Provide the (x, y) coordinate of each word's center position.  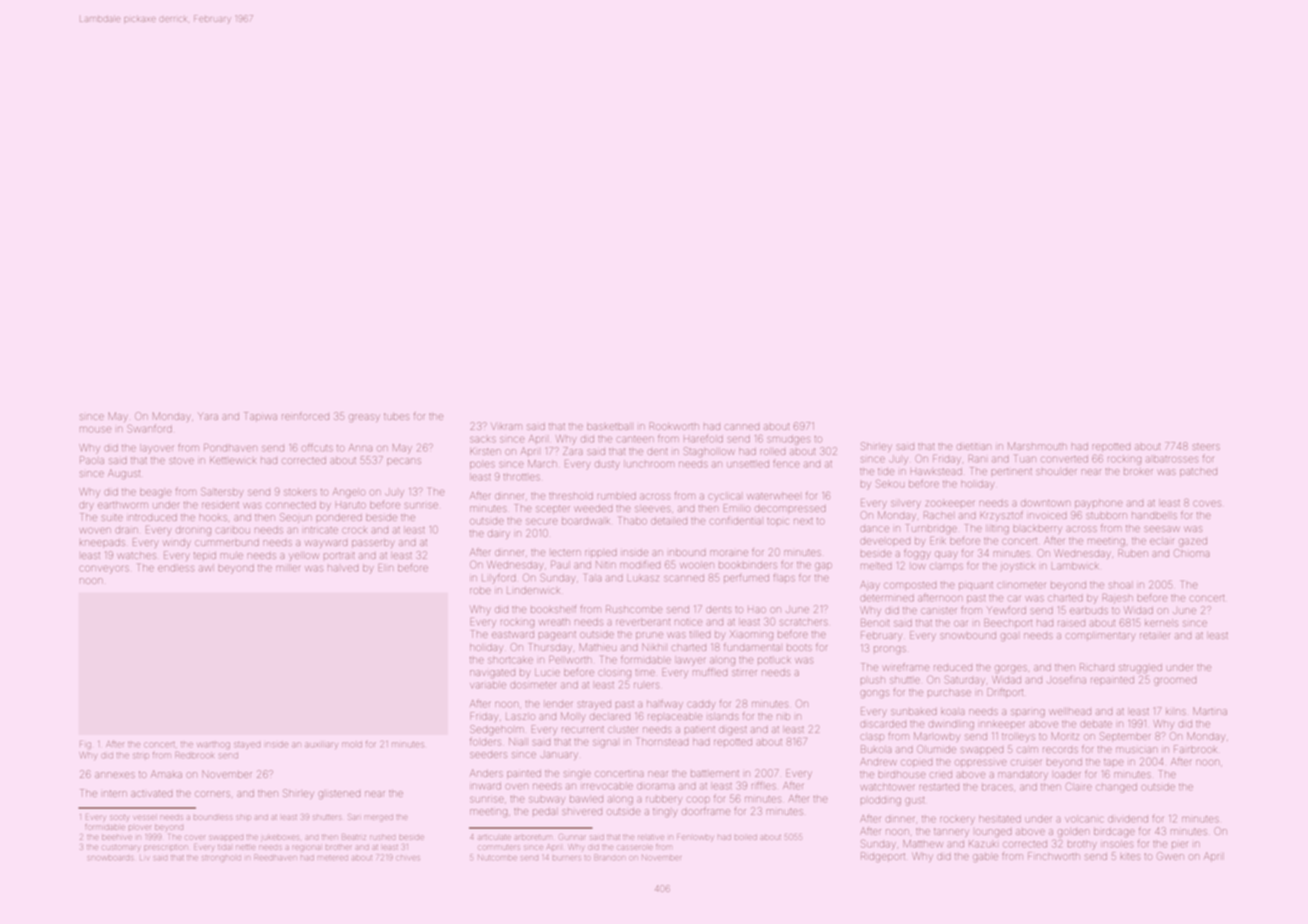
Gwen (1170, 856)
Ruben (1133, 553)
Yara (208, 416)
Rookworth (674, 426)
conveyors (104, 570)
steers (1206, 446)
